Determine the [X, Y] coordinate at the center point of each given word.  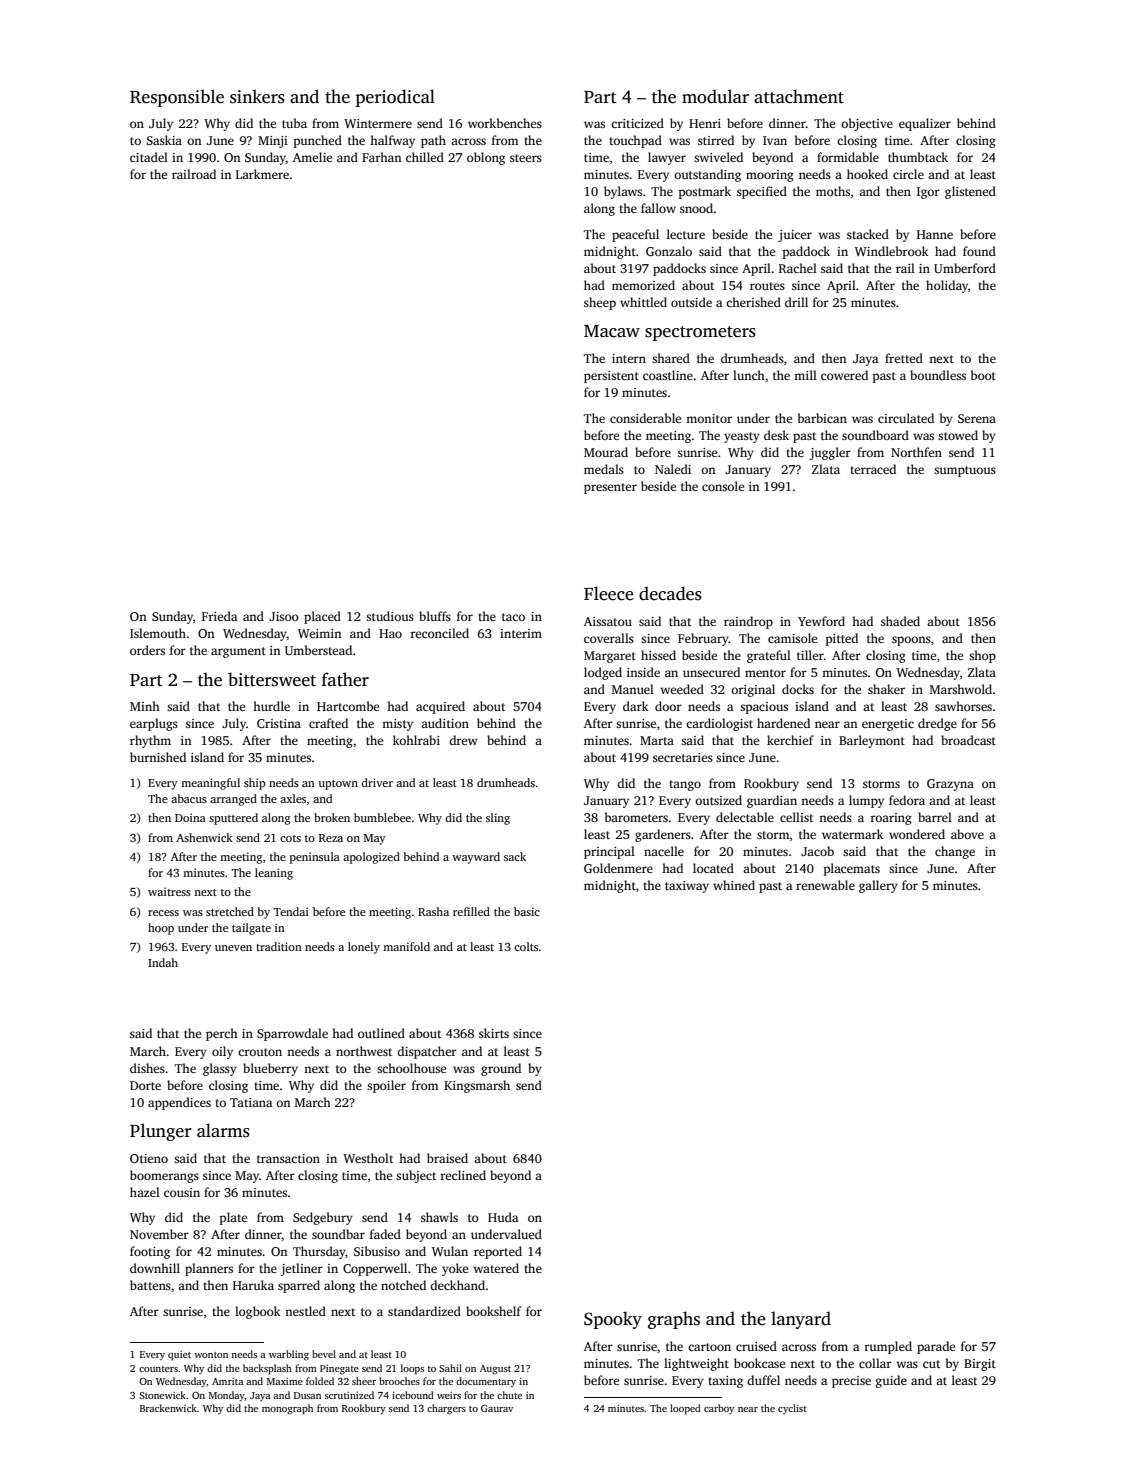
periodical [395, 98]
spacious [764, 708]
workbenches [505, 123]
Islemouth [158, 633]
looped [685, 1409]
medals [604, 469]
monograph [287, 1409]
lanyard [801, 1320]
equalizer [925, 124]
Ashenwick [204, 837]
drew [463, 740]
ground [501, 1069]
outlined [381, 1033]
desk [776, 435]
